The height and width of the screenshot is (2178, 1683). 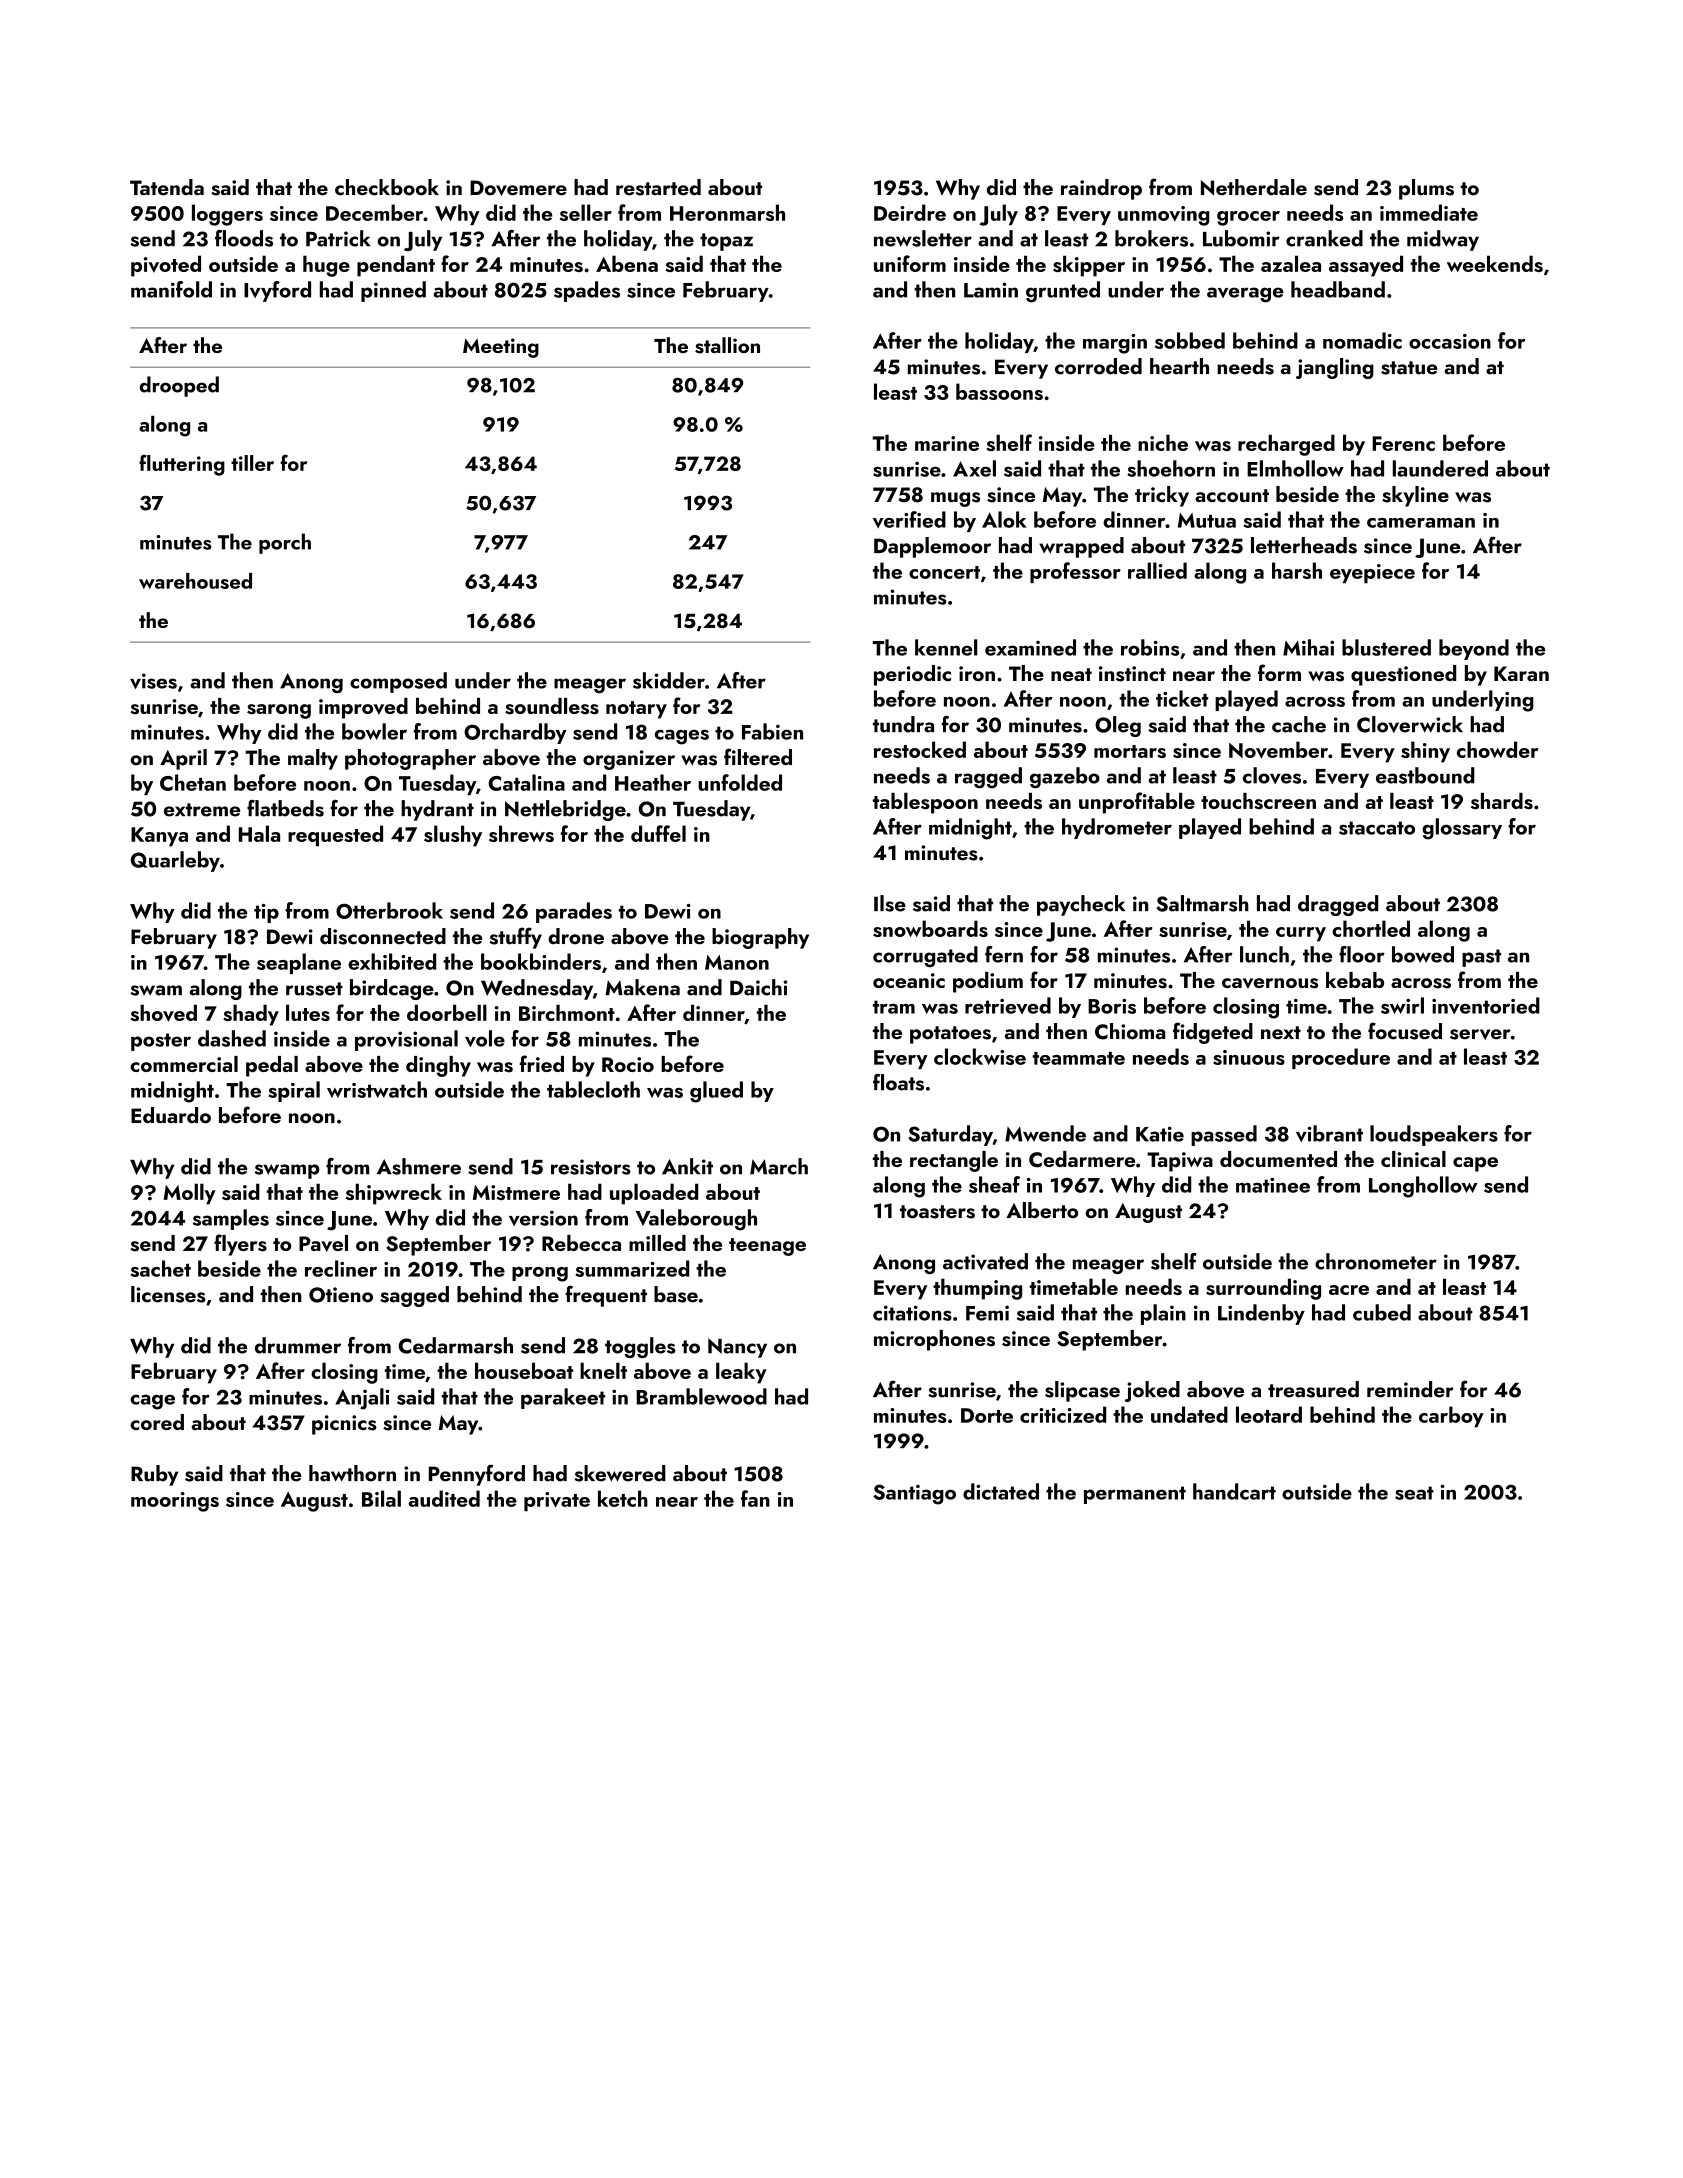 I want to click on porch, so click(x=285, y=543).
